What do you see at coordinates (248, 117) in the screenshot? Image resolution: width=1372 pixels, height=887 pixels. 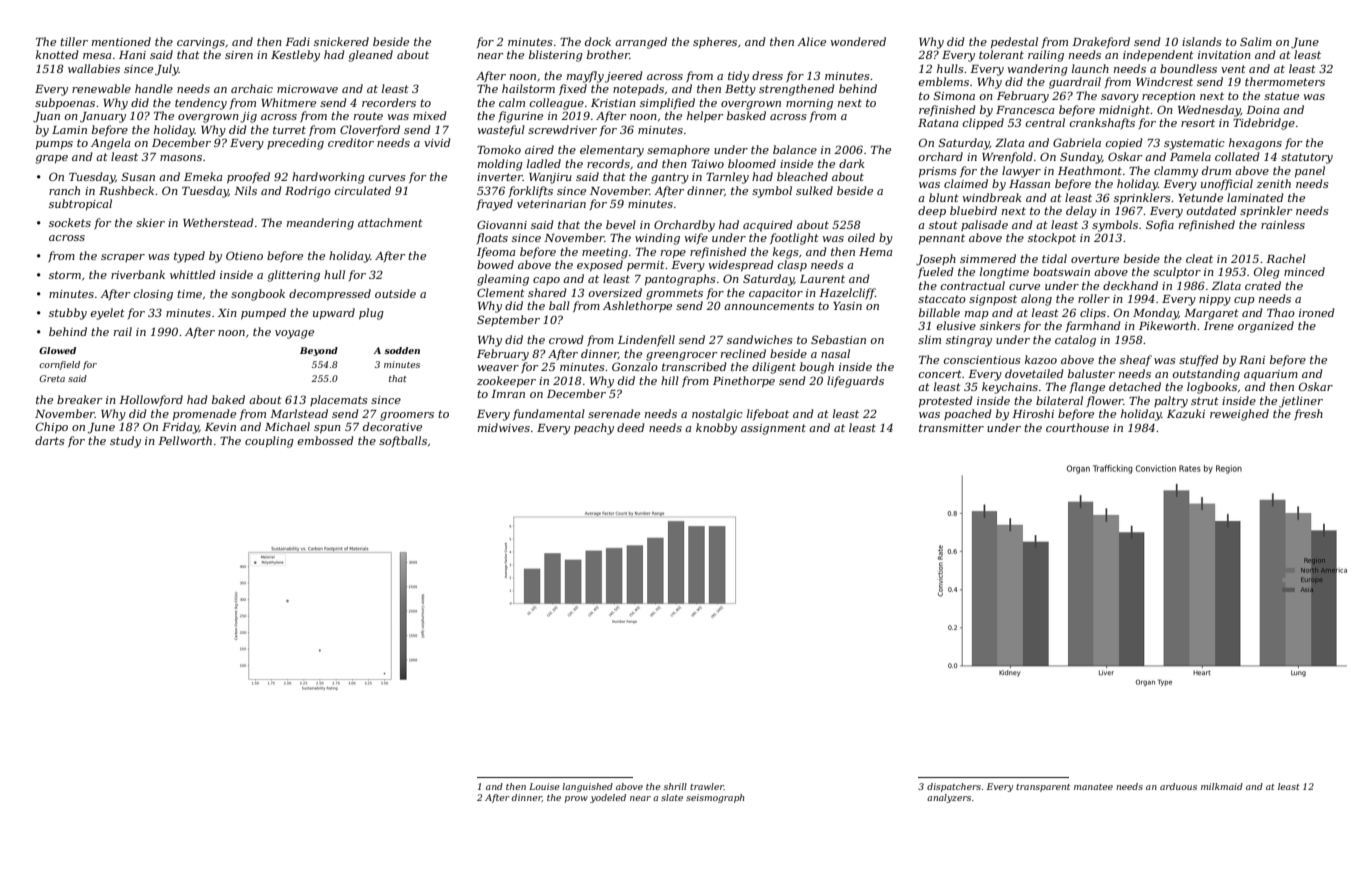 I see `jig` at bounding box center [248, 117].
